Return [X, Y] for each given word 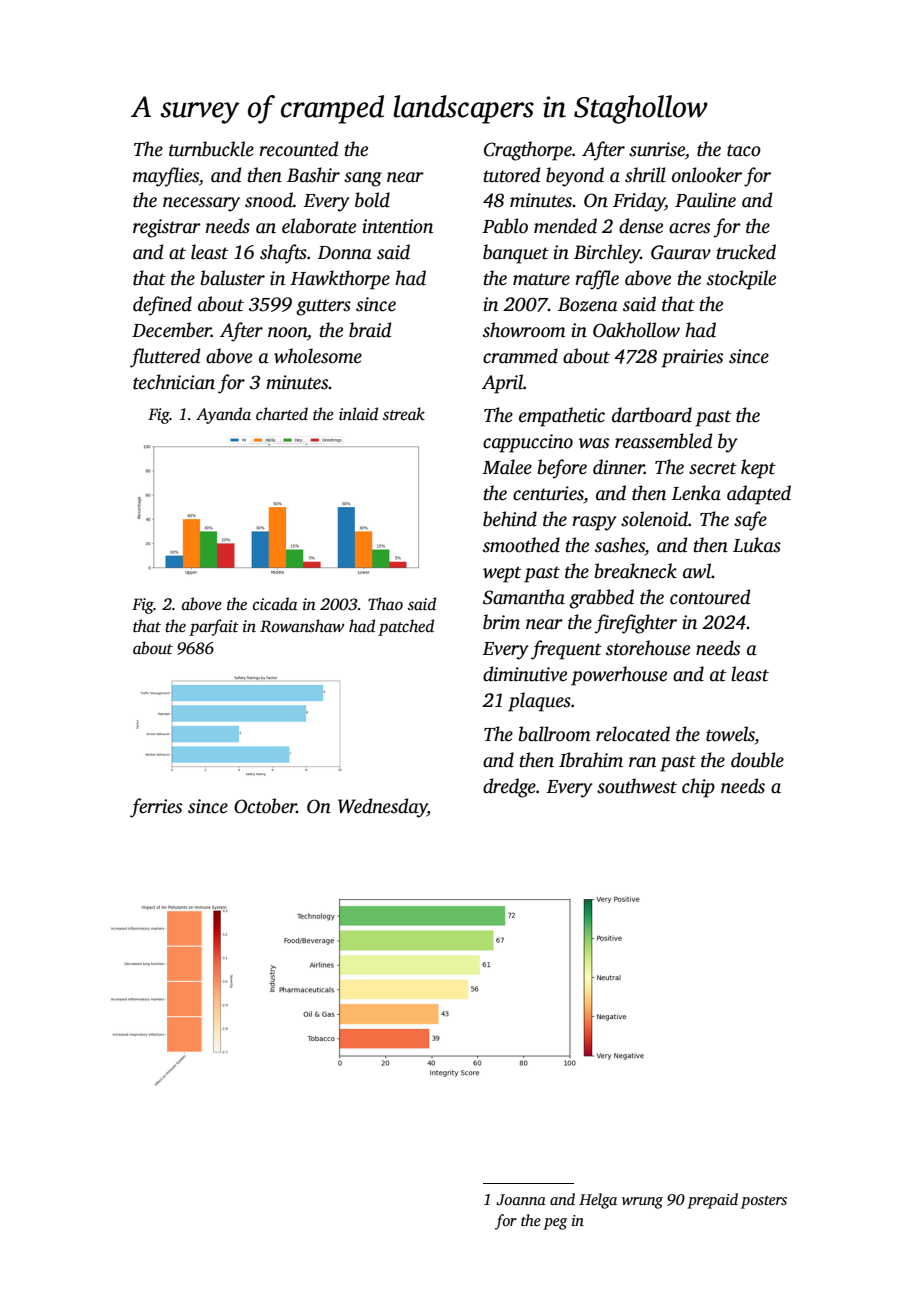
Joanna [521, 1200]
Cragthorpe [528, 151]
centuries [548, 493]
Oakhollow [636, 330]
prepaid [712, 1201]
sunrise [657, 149]
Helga [598, 1201]
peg [555, 1224]
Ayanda [223, 415]
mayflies [166, 177]
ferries [156, 808]
